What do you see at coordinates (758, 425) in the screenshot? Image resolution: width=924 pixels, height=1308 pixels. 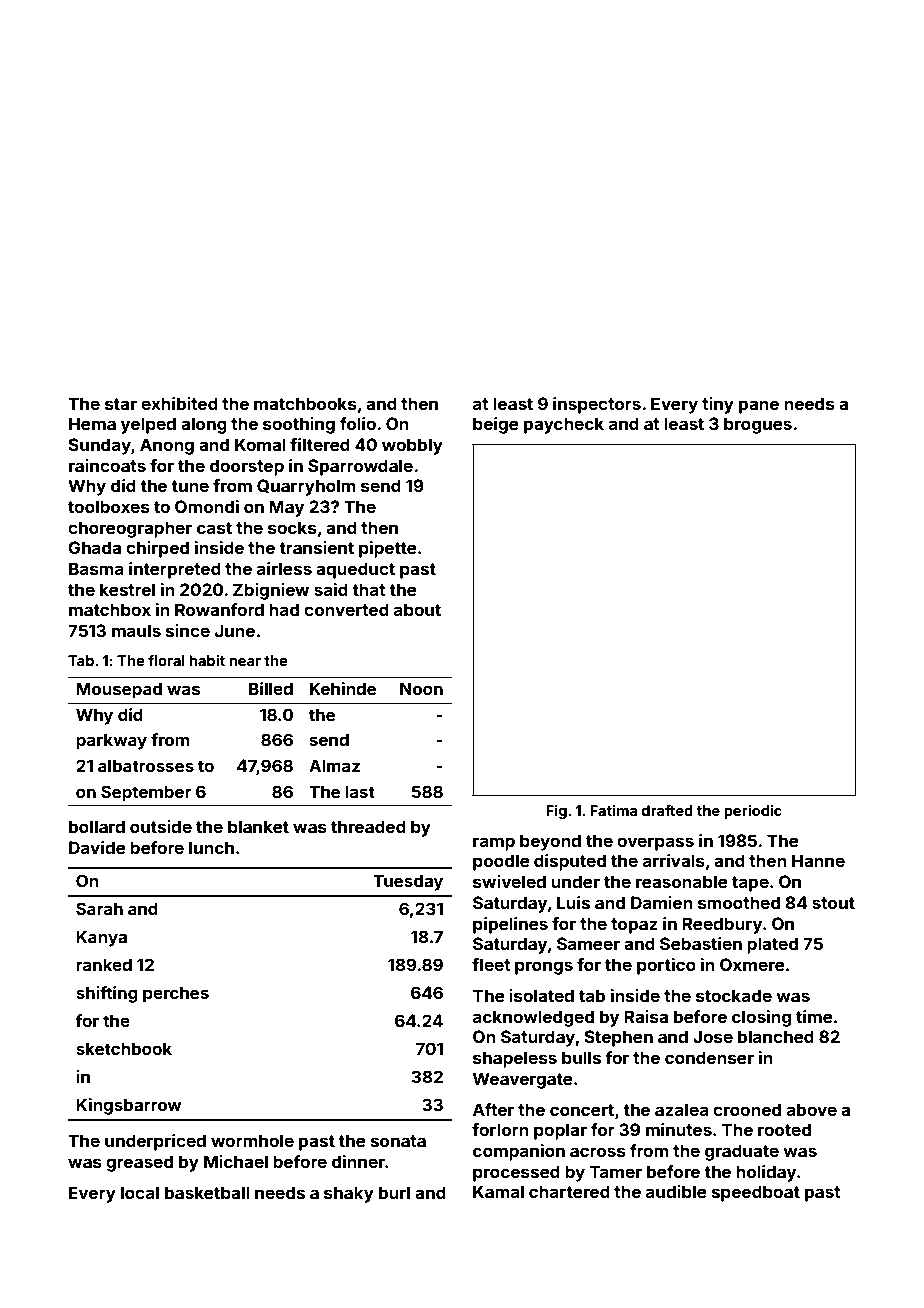 I see `brogues` at bounding box center [758, 425].
